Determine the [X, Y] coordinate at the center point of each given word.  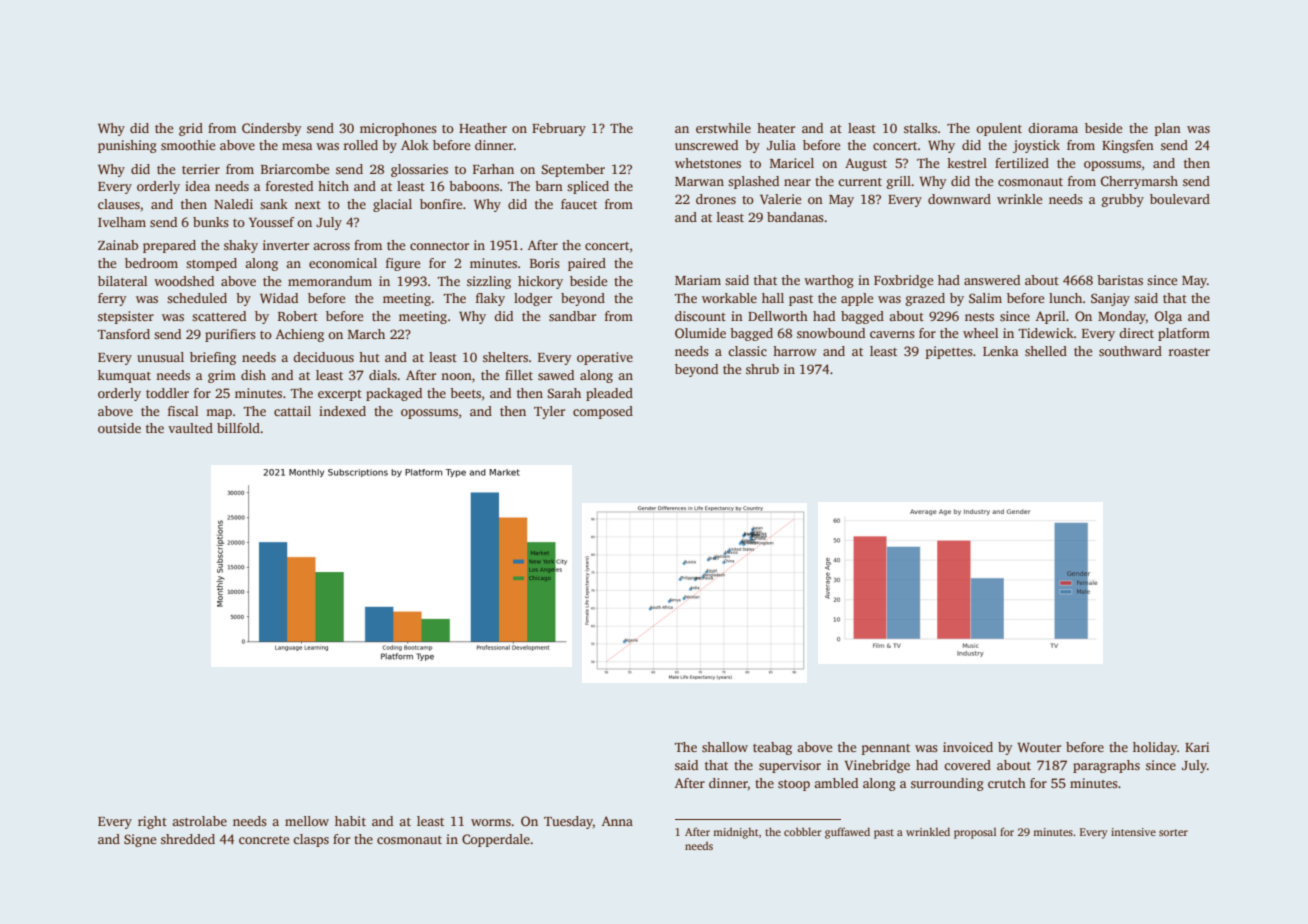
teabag [772, 748]
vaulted [190, 428]
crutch [1007, 783]
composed [603, 412]
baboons [474, 186]
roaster [1189, 352]
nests [979, 317]
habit [350, 821]
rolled [361, 145]
